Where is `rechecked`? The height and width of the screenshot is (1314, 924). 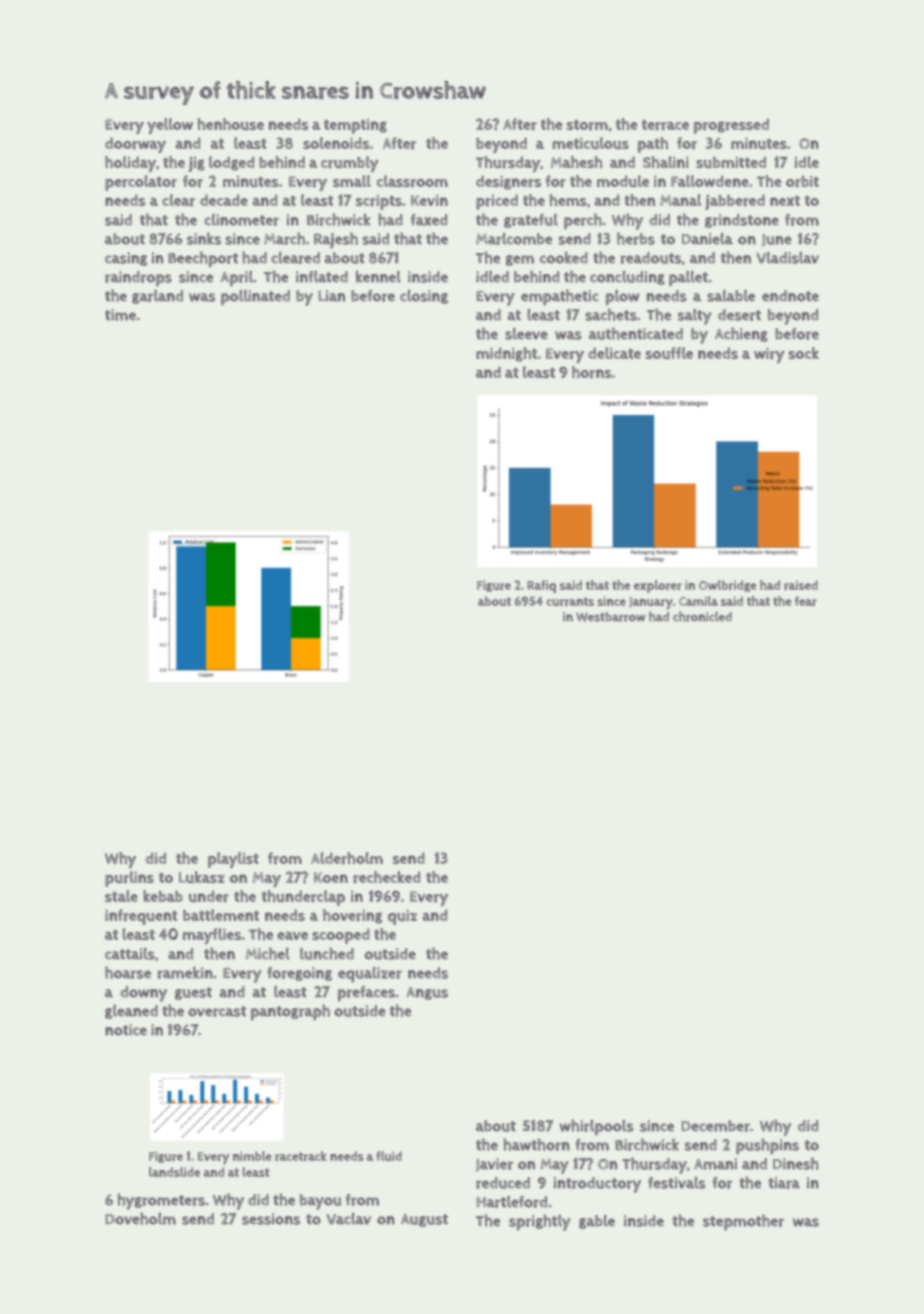 rechecked is located at coordinates (386, 877).
